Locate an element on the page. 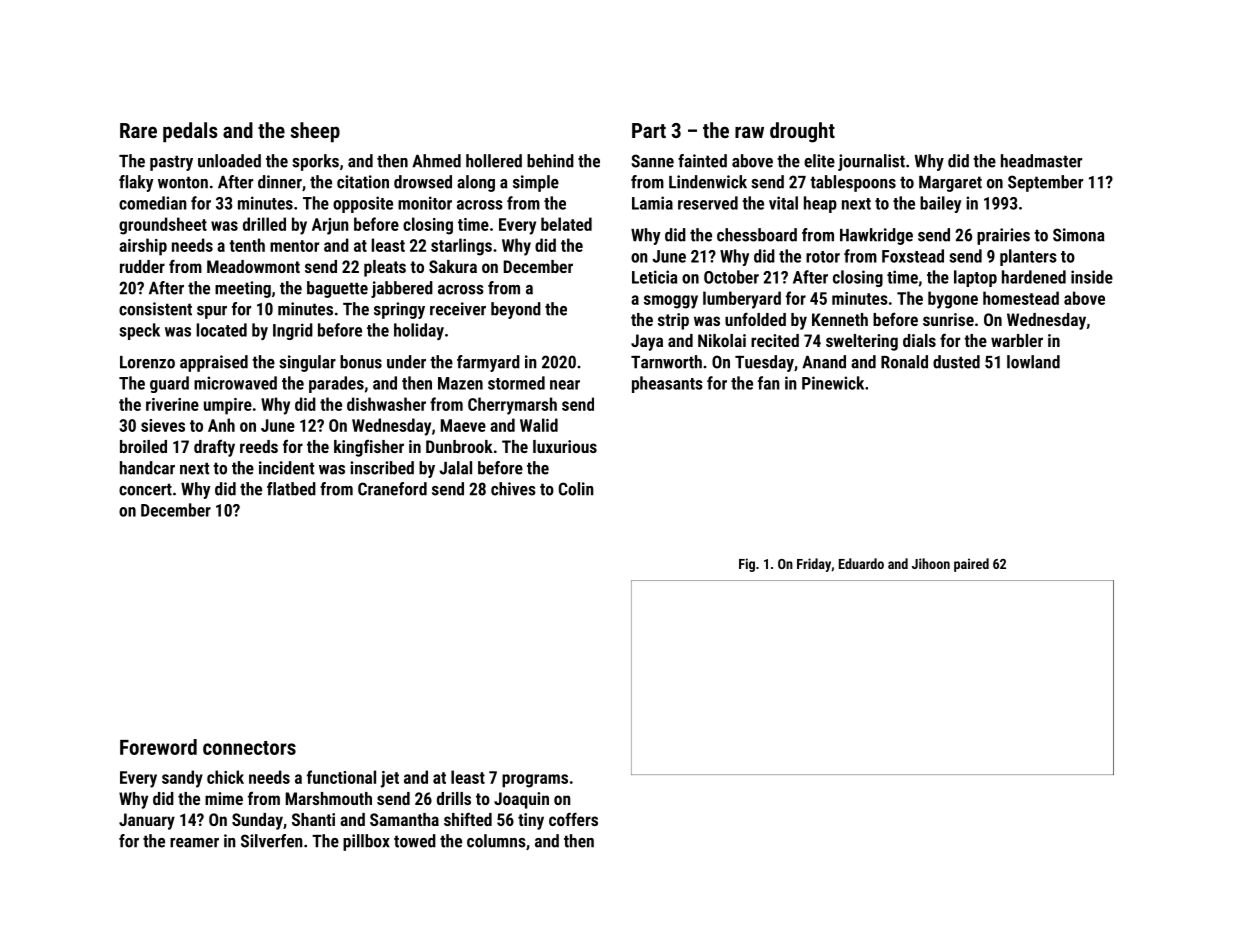 Image resolution: width=1233 pixels, height=952 pixels. luxurious is located at coordinates (565, 446).
